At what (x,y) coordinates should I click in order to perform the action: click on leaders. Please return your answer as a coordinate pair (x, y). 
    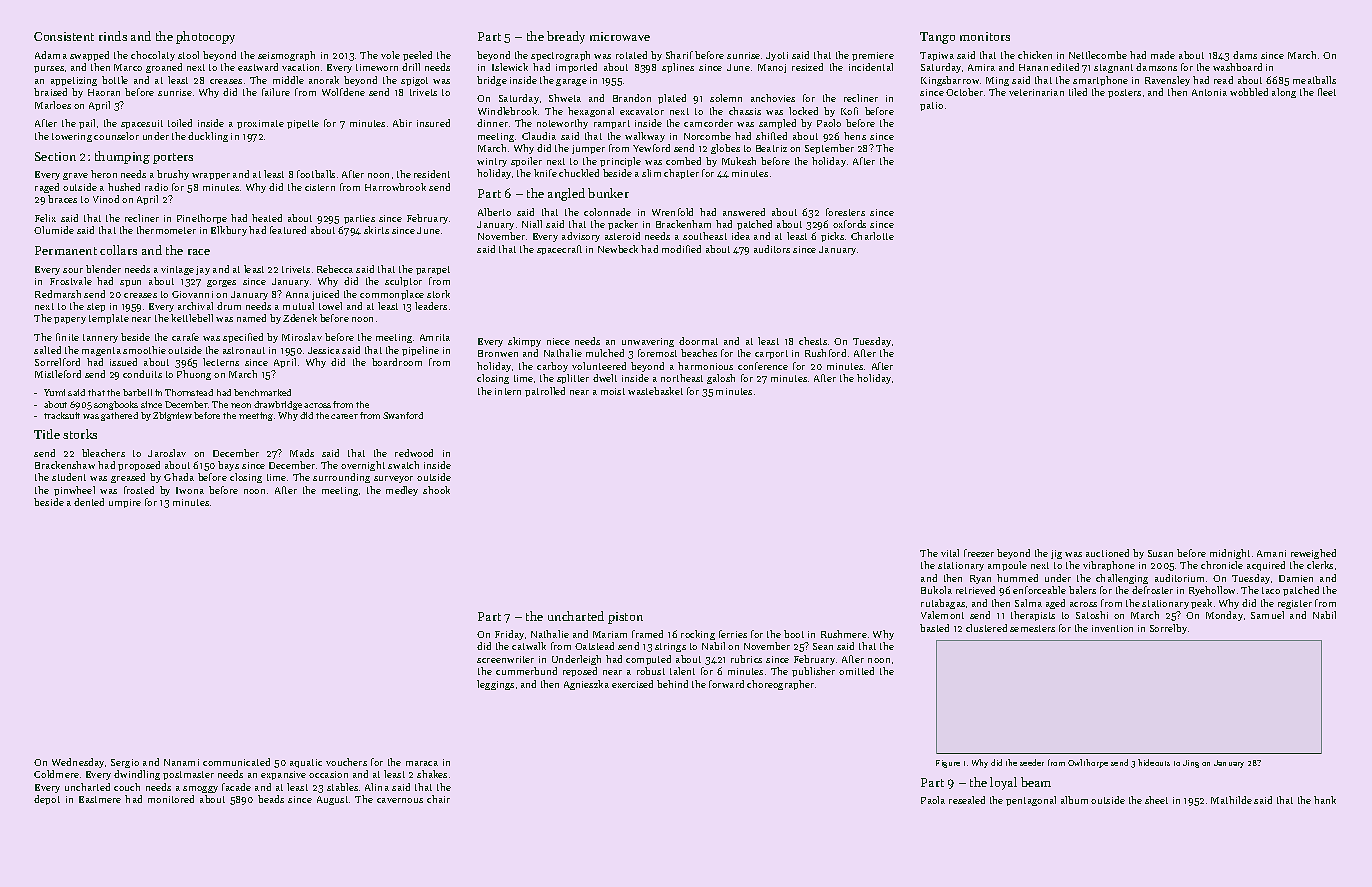
    Looking at the image, I should click on (431, 306).
